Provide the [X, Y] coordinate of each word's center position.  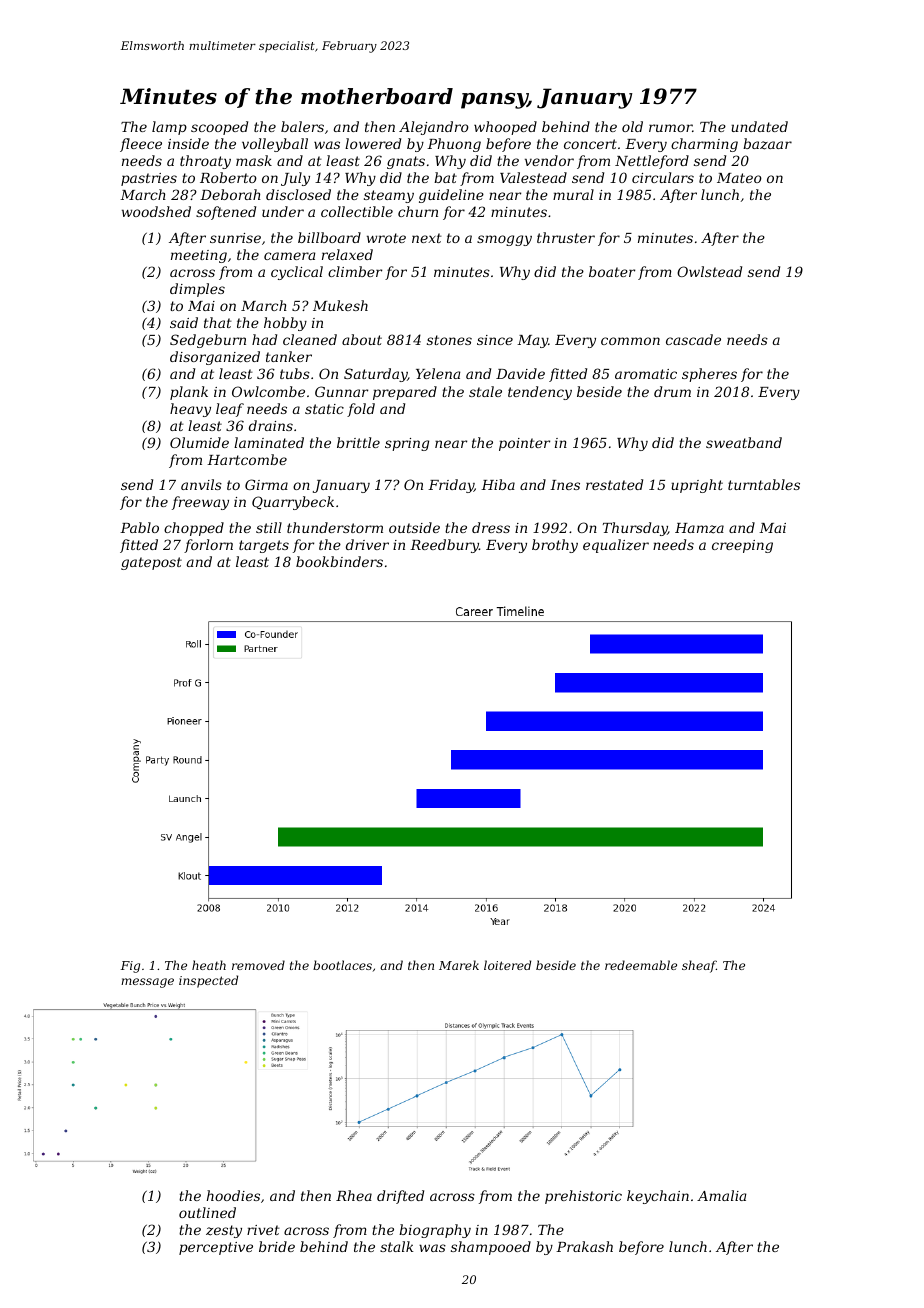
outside [414, 527]
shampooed [491, 1248]
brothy [555, 546]
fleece [141, 145]
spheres [709, 375]
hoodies [233, 1195]
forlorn [208, 546]
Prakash [584, 1246]
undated [759, 126]
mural [573, 194]
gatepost [151, 563]
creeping [742, 546]
